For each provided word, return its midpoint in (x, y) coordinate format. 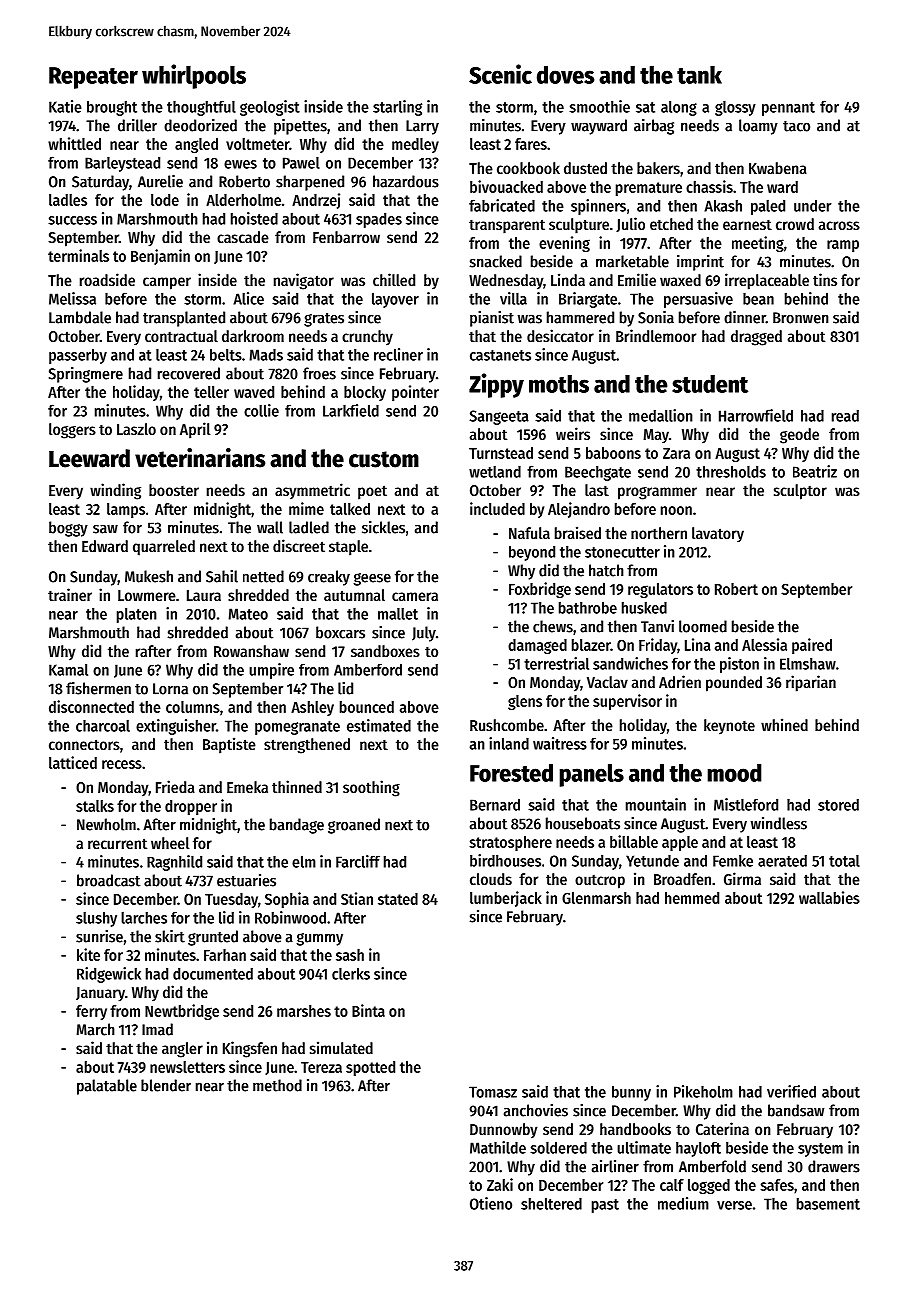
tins (825, 279)
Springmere (86, 375)
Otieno (491, 1203)
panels (591, 775)
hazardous (406, 181)
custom (384, 459)
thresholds (731, 472)
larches (144, 918)
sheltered (551, 1204)
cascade (243, 237)
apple (680, 843)
